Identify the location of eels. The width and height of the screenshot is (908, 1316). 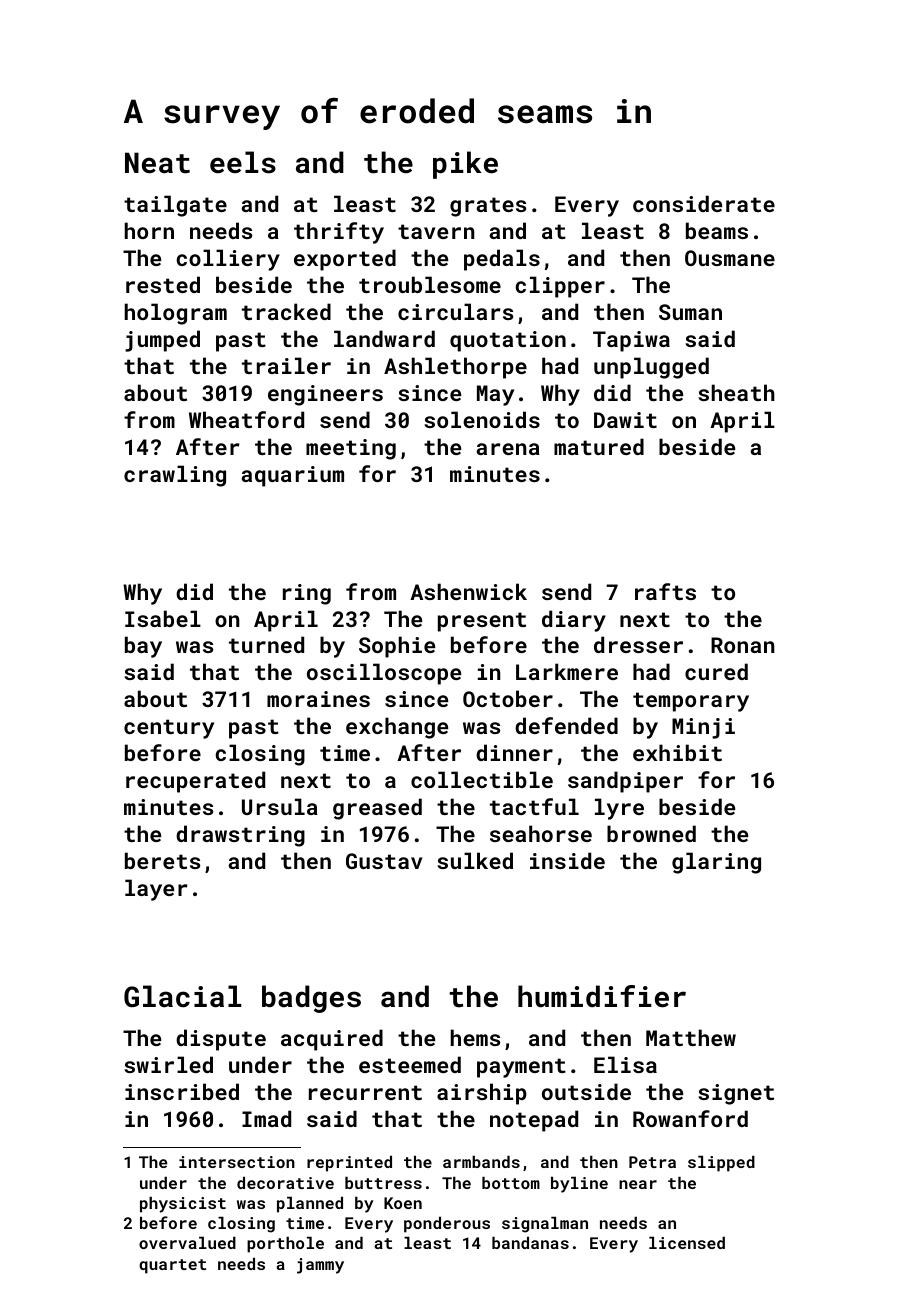
(243, 162).
